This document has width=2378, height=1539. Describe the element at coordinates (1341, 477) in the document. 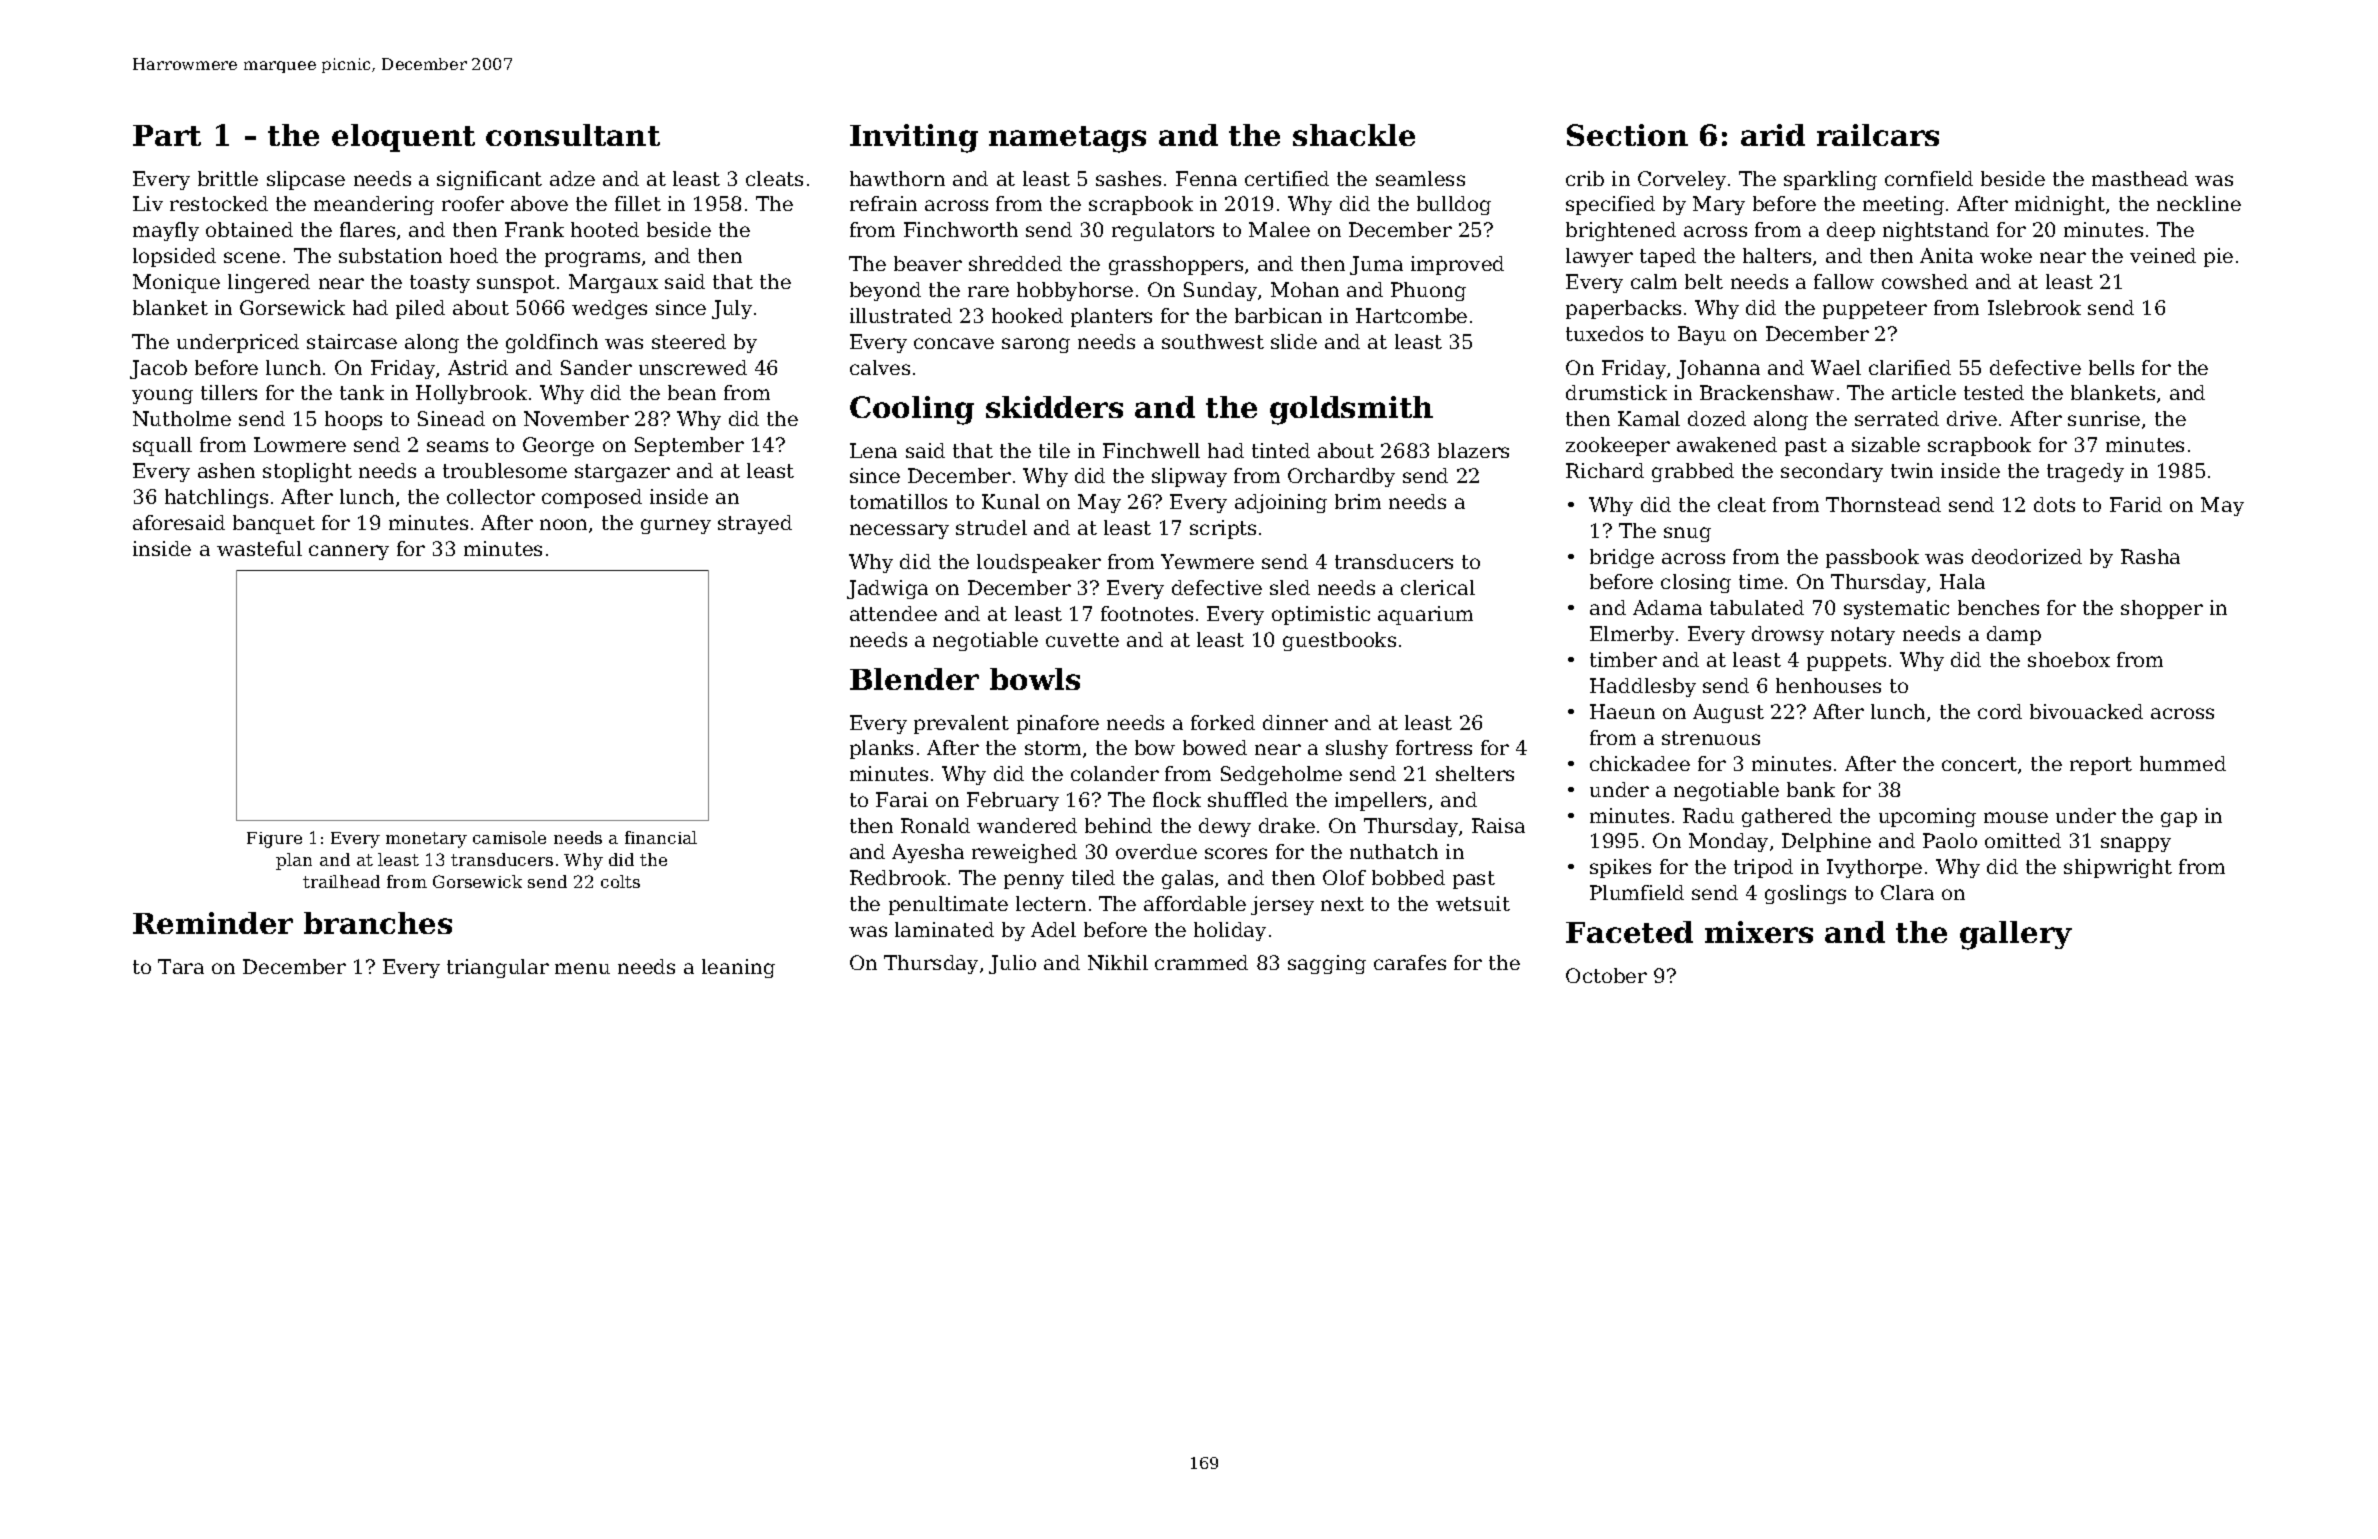

I see `Orchardby` at that location.
